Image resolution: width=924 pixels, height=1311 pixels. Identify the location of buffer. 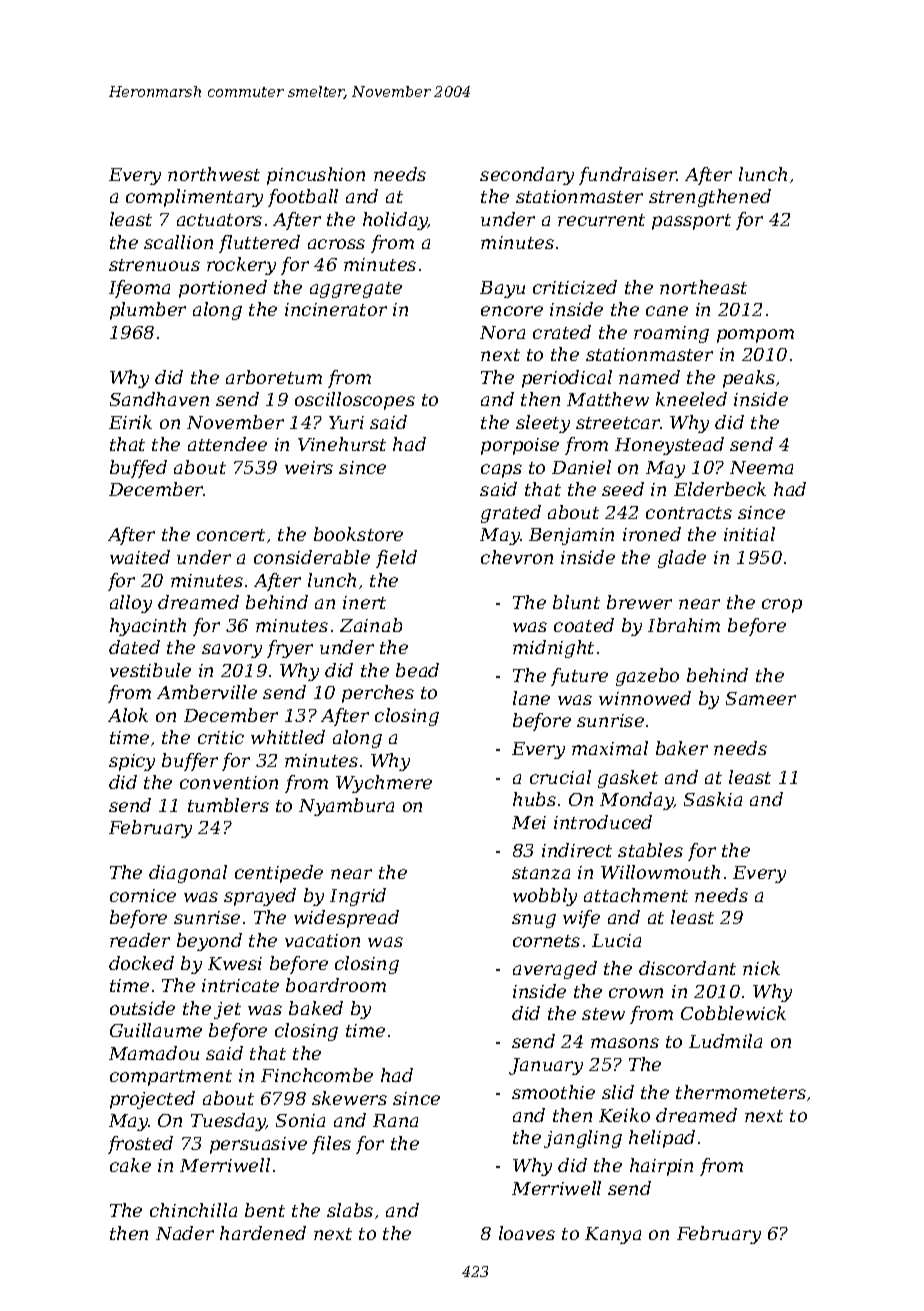
(190, 762).
